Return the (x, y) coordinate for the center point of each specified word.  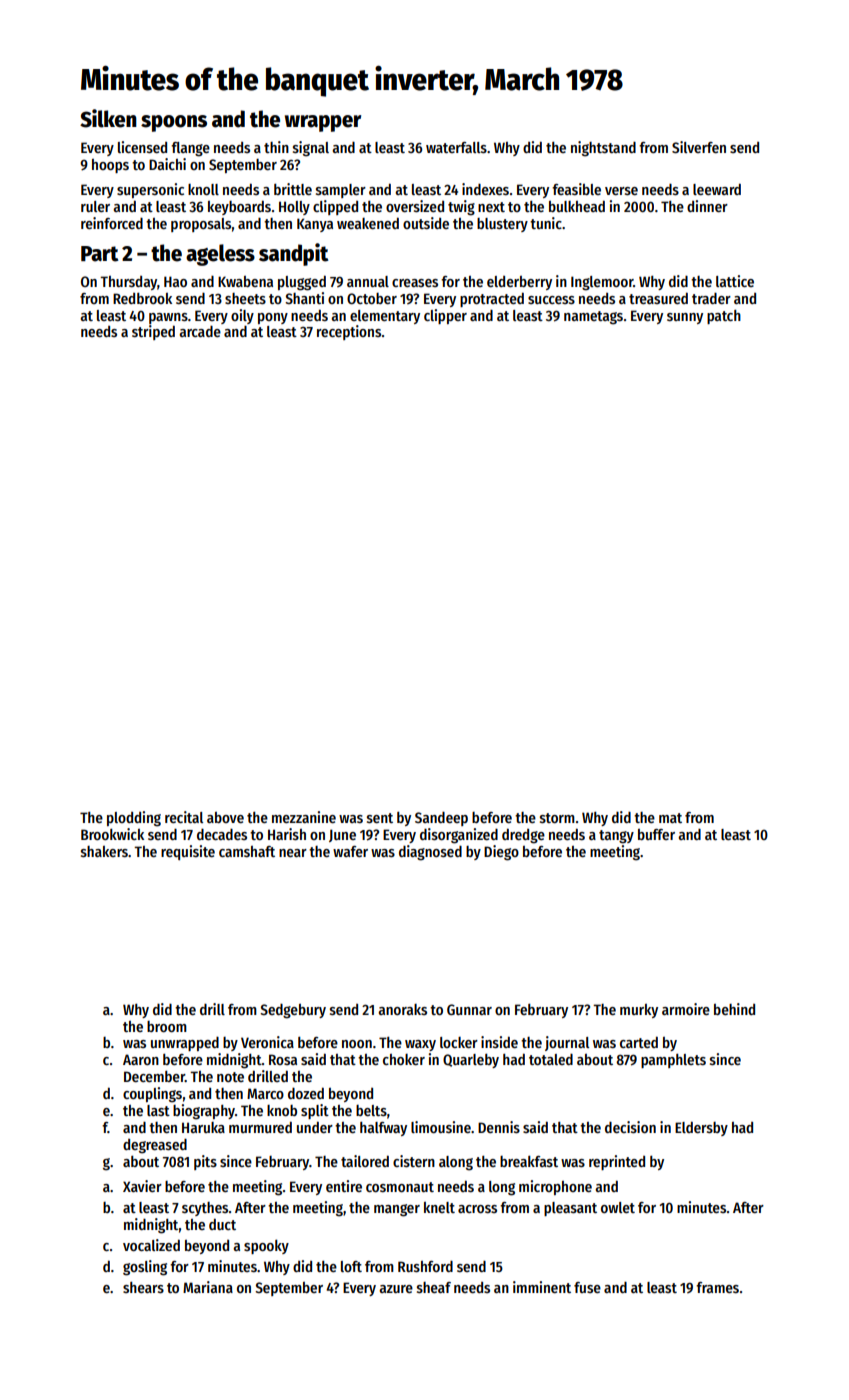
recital (184, 817)
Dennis (499, 1127)
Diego (501, 853)
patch (724, 317)
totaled (551, 1059)
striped (153, 332)
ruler (95, 206)
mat (670, 818)
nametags (593, 318)
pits (205, 1162)
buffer (656, 834)
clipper (445, 316)
